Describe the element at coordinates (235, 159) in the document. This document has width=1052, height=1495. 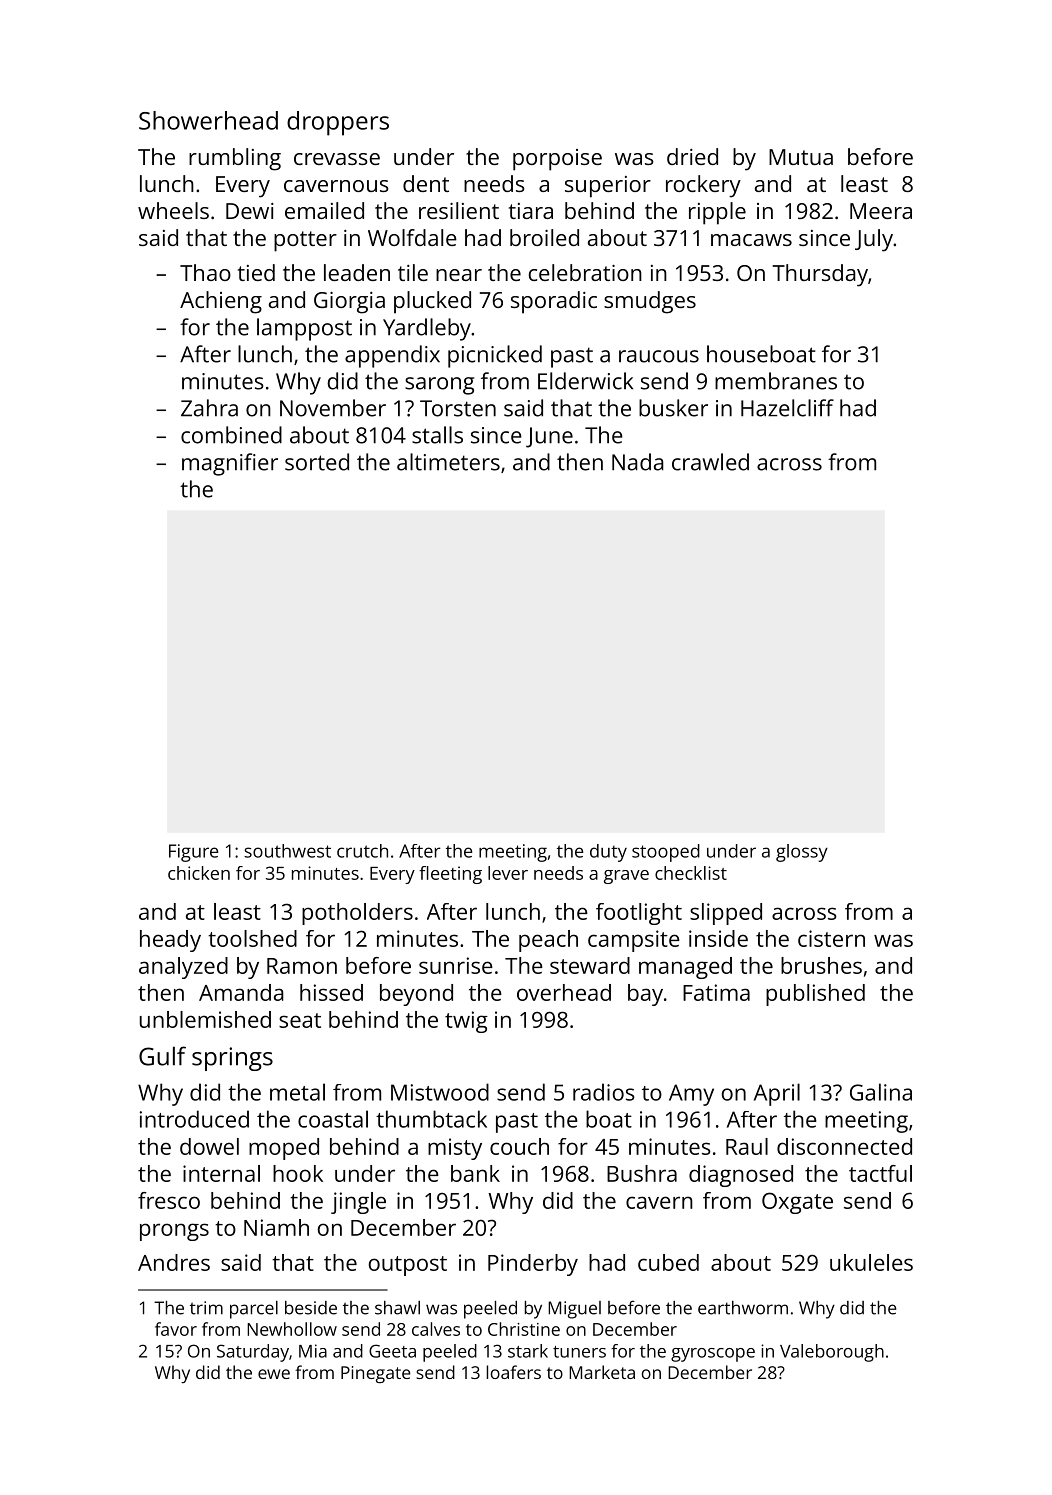
I see `rumbling` at that location.
